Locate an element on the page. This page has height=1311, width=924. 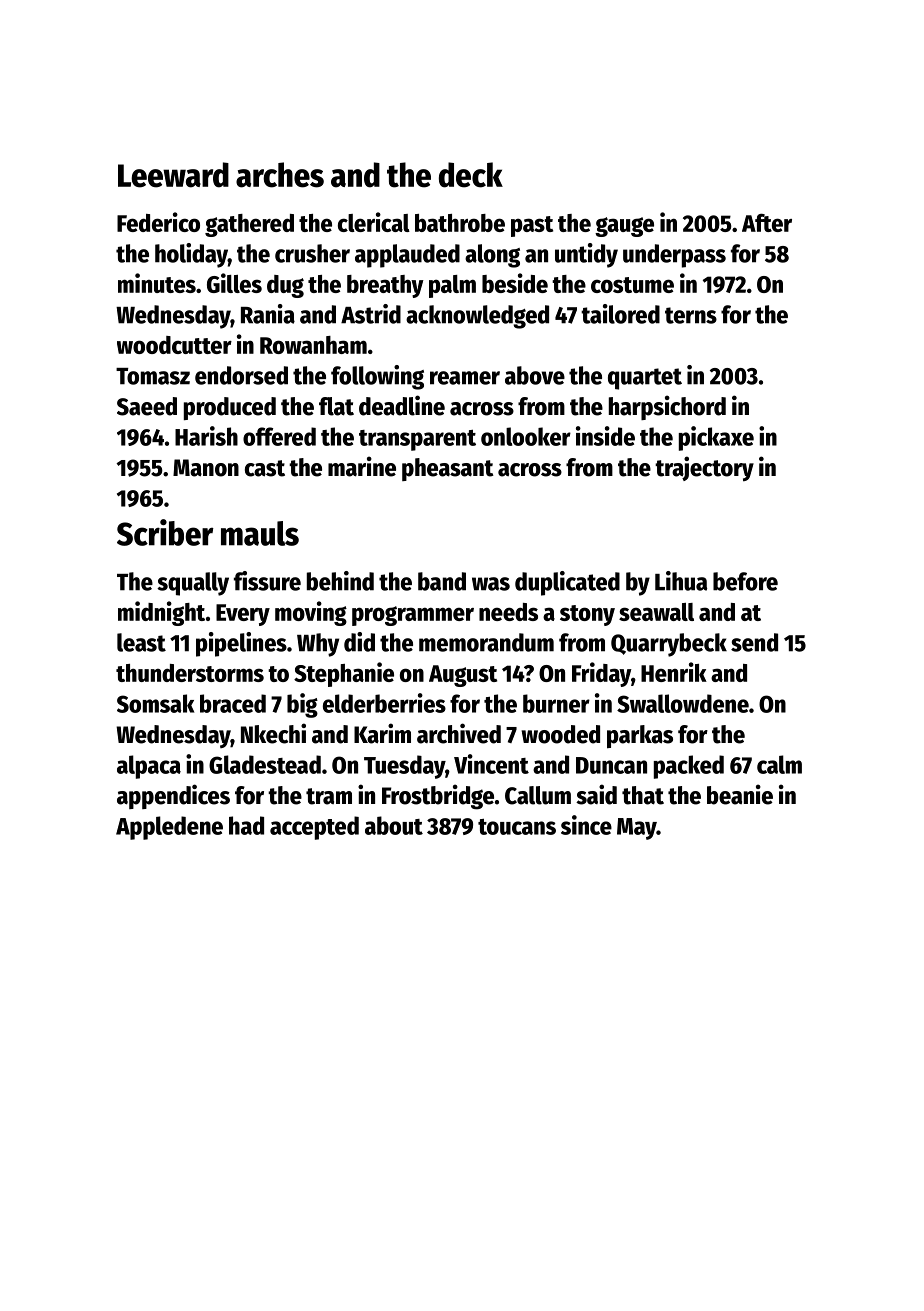
memorandum is located at coordinates (486, 642).
